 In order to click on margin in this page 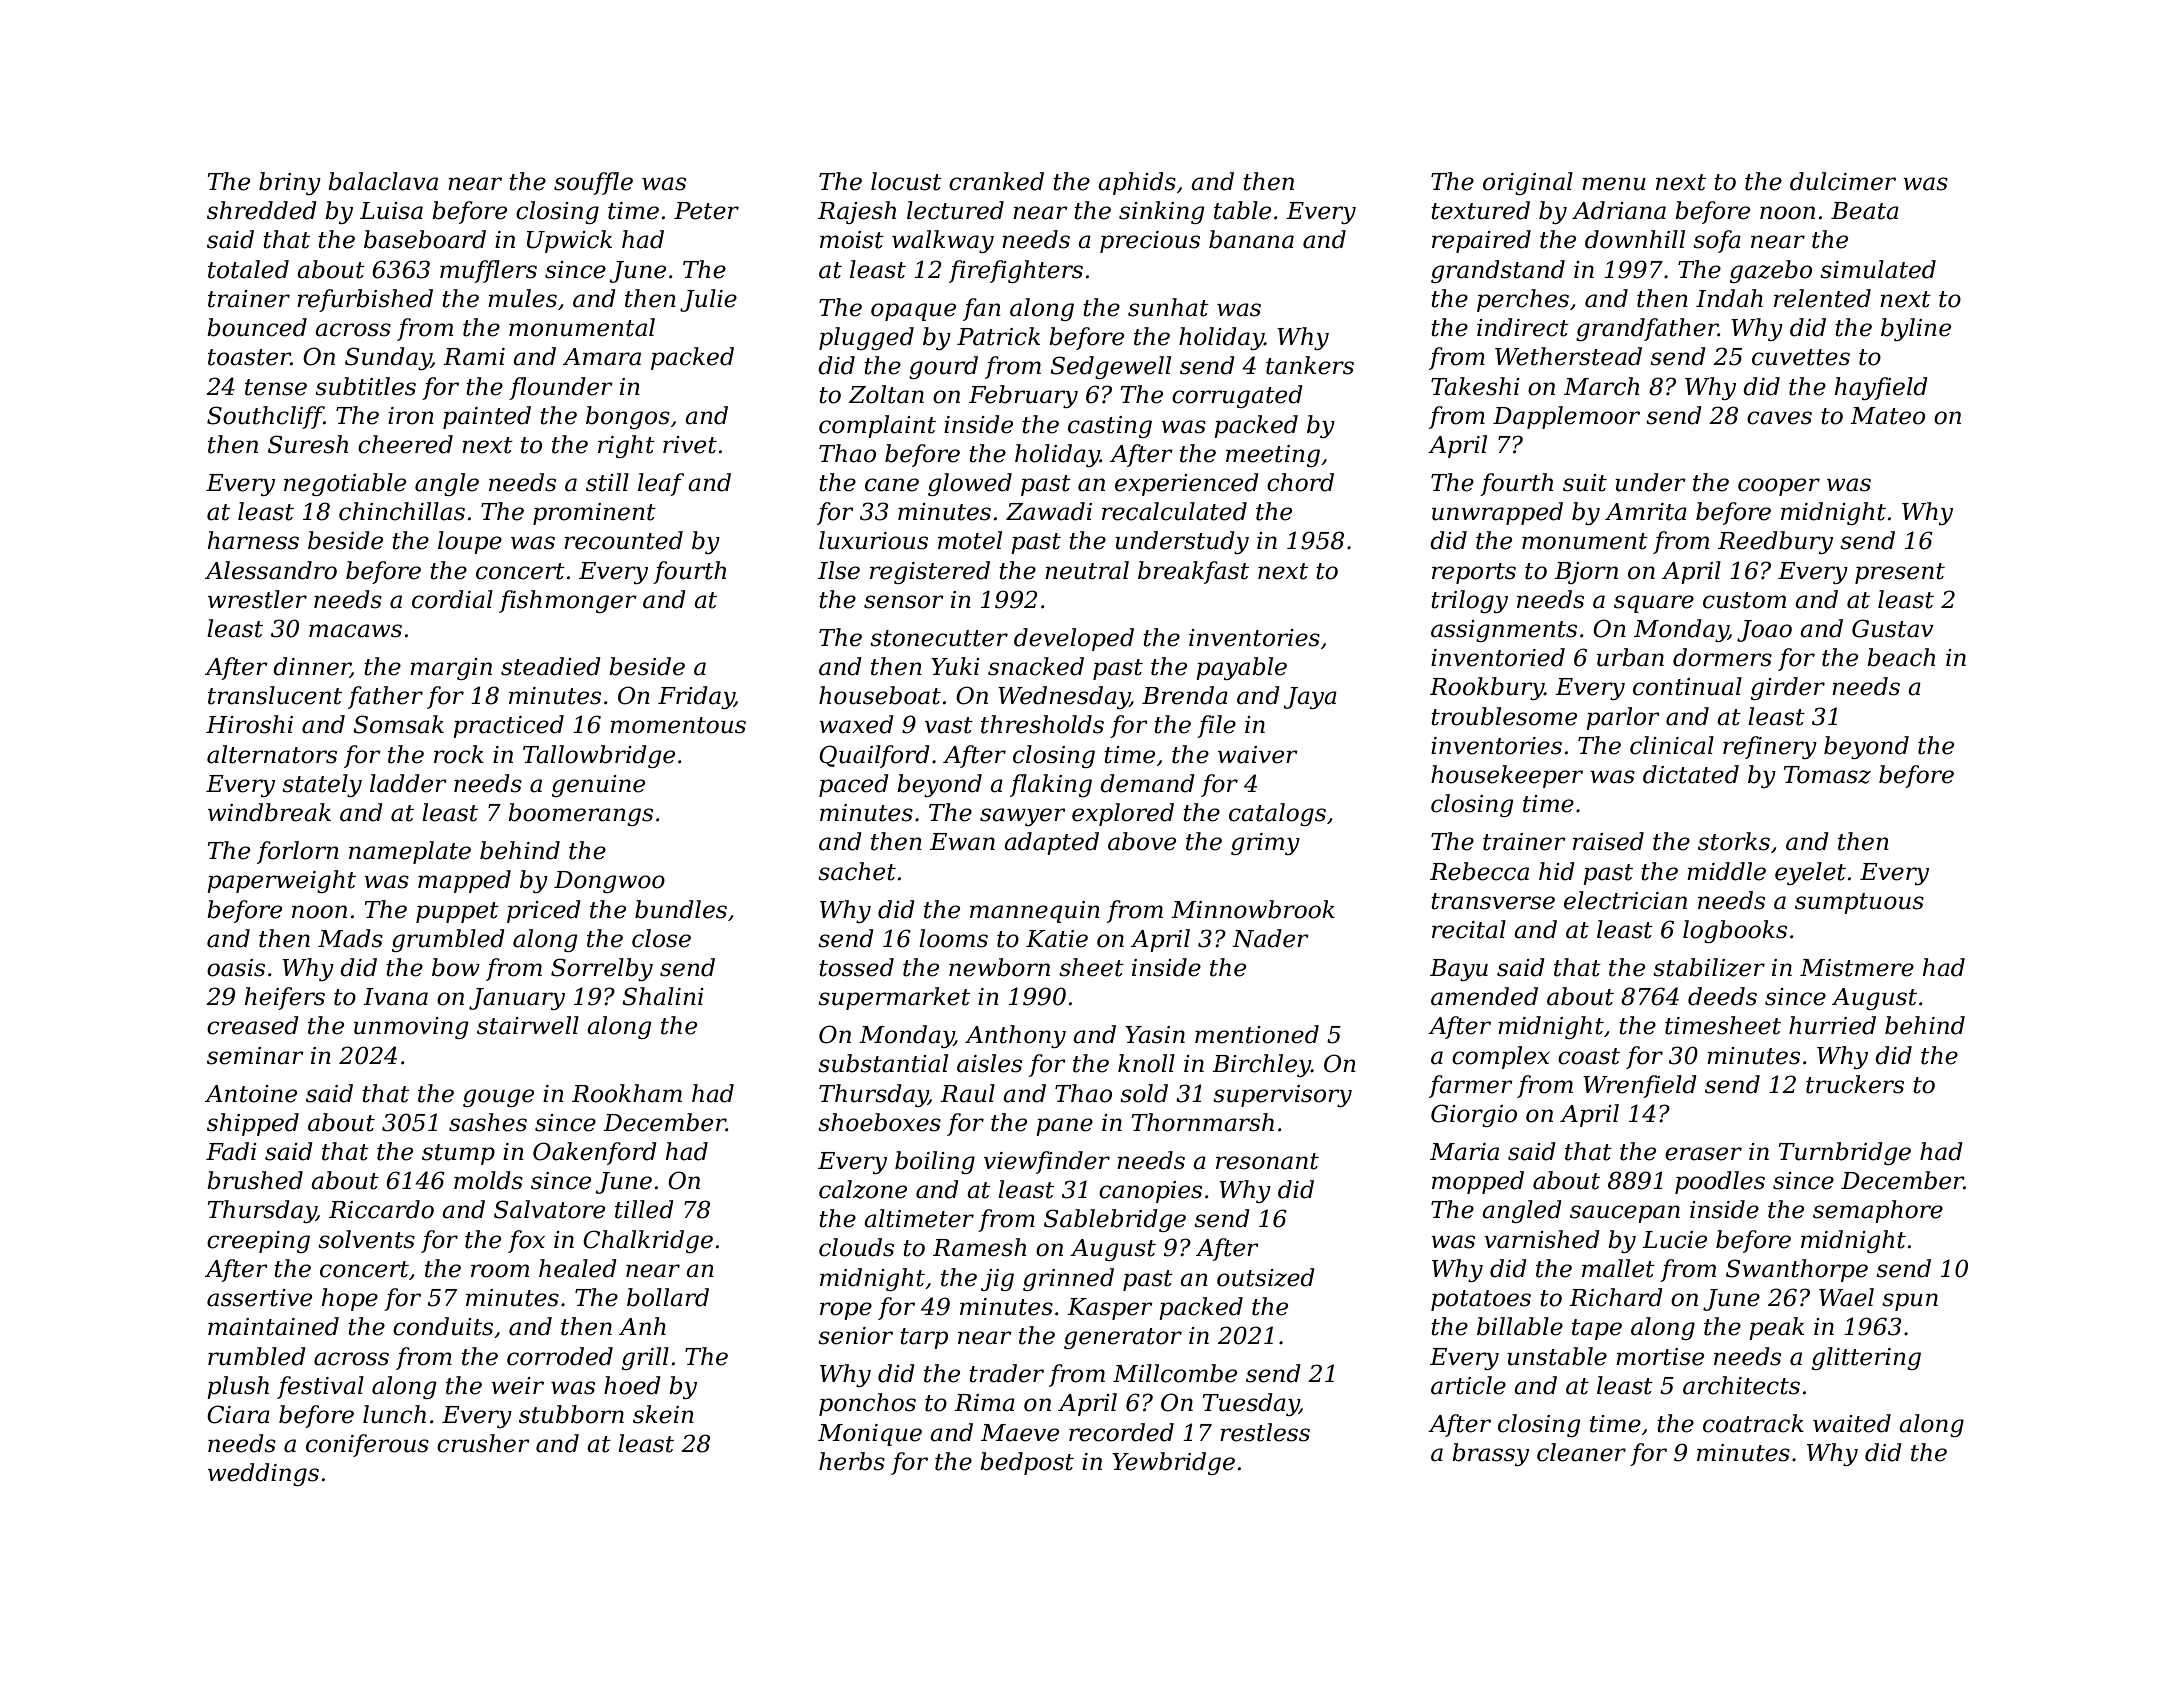, I will do `click(451, 669)`.
